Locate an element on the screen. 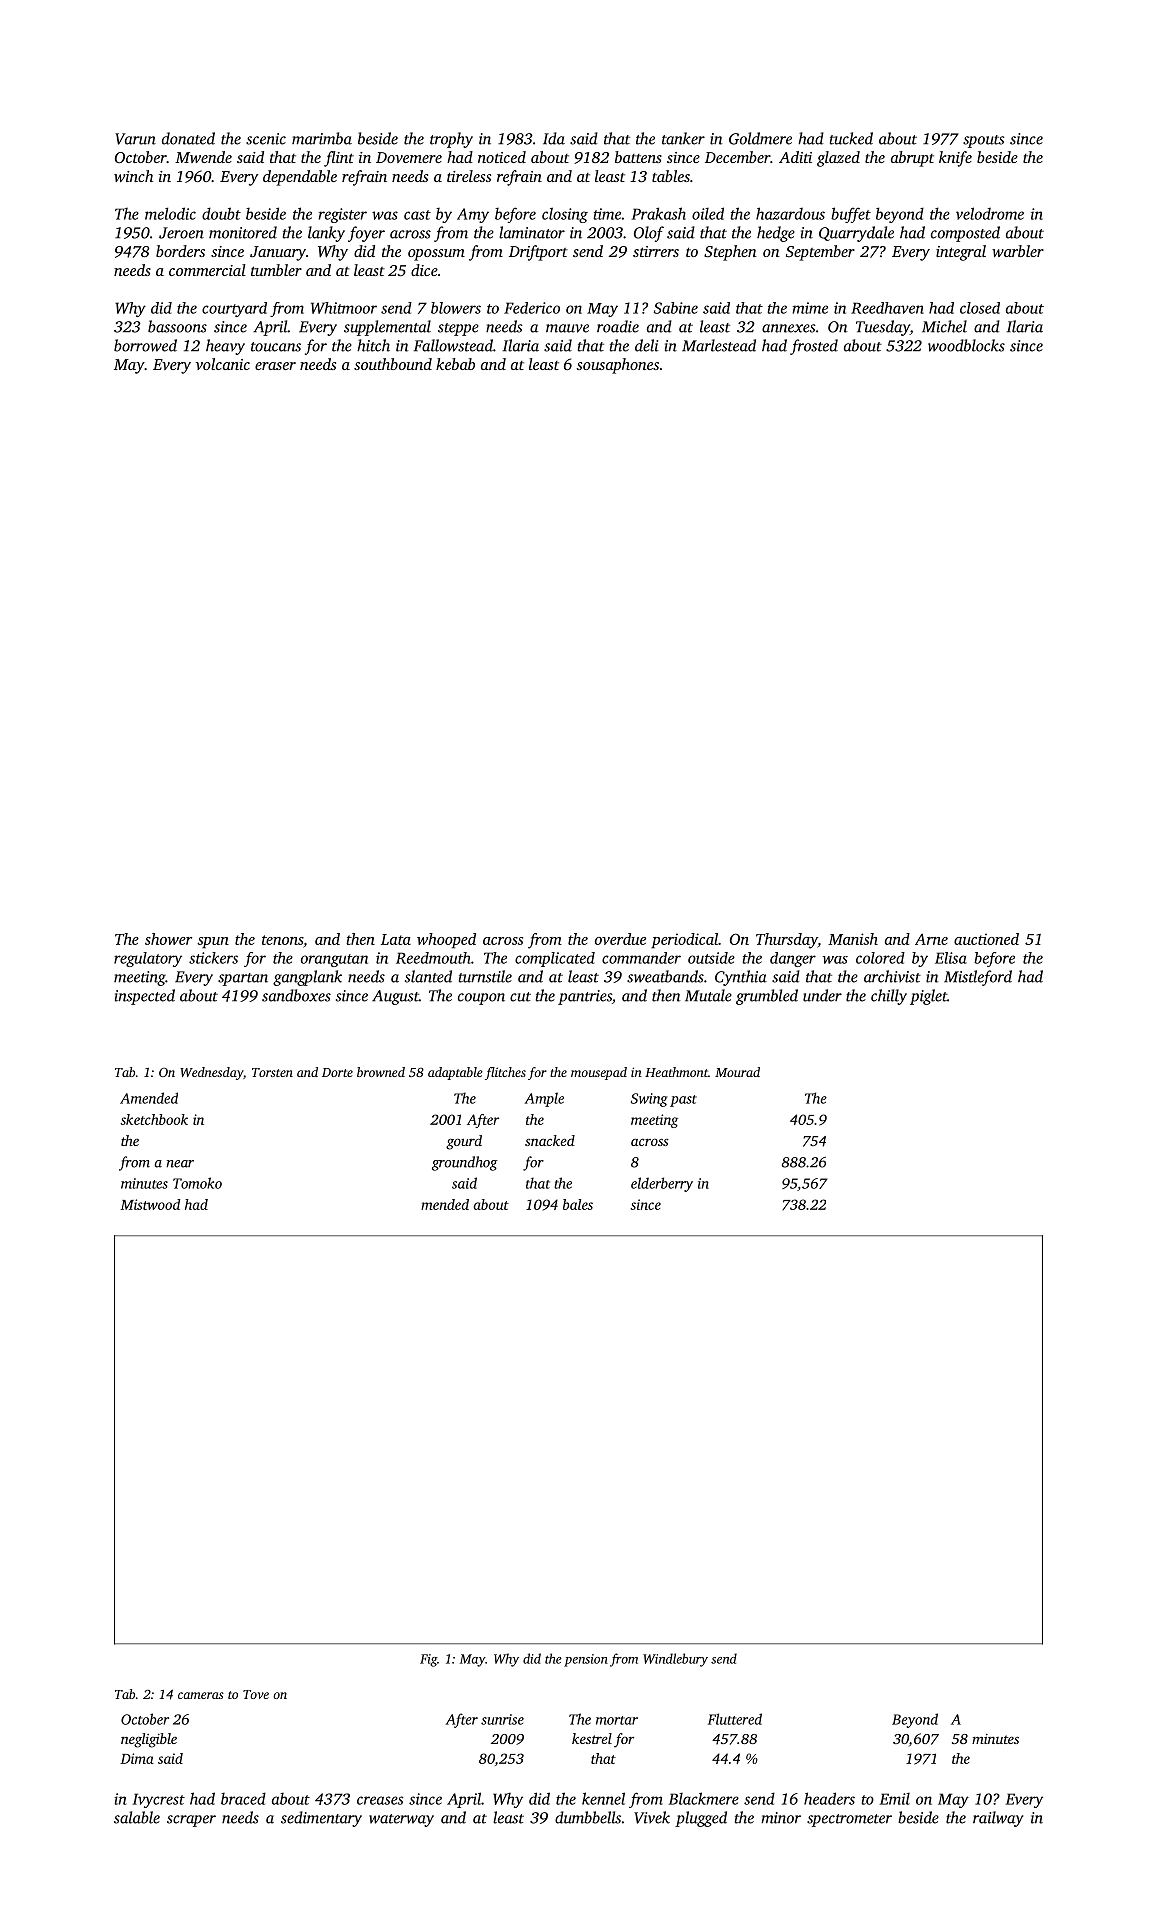  Thursday is located at coordinates (787, 941).
